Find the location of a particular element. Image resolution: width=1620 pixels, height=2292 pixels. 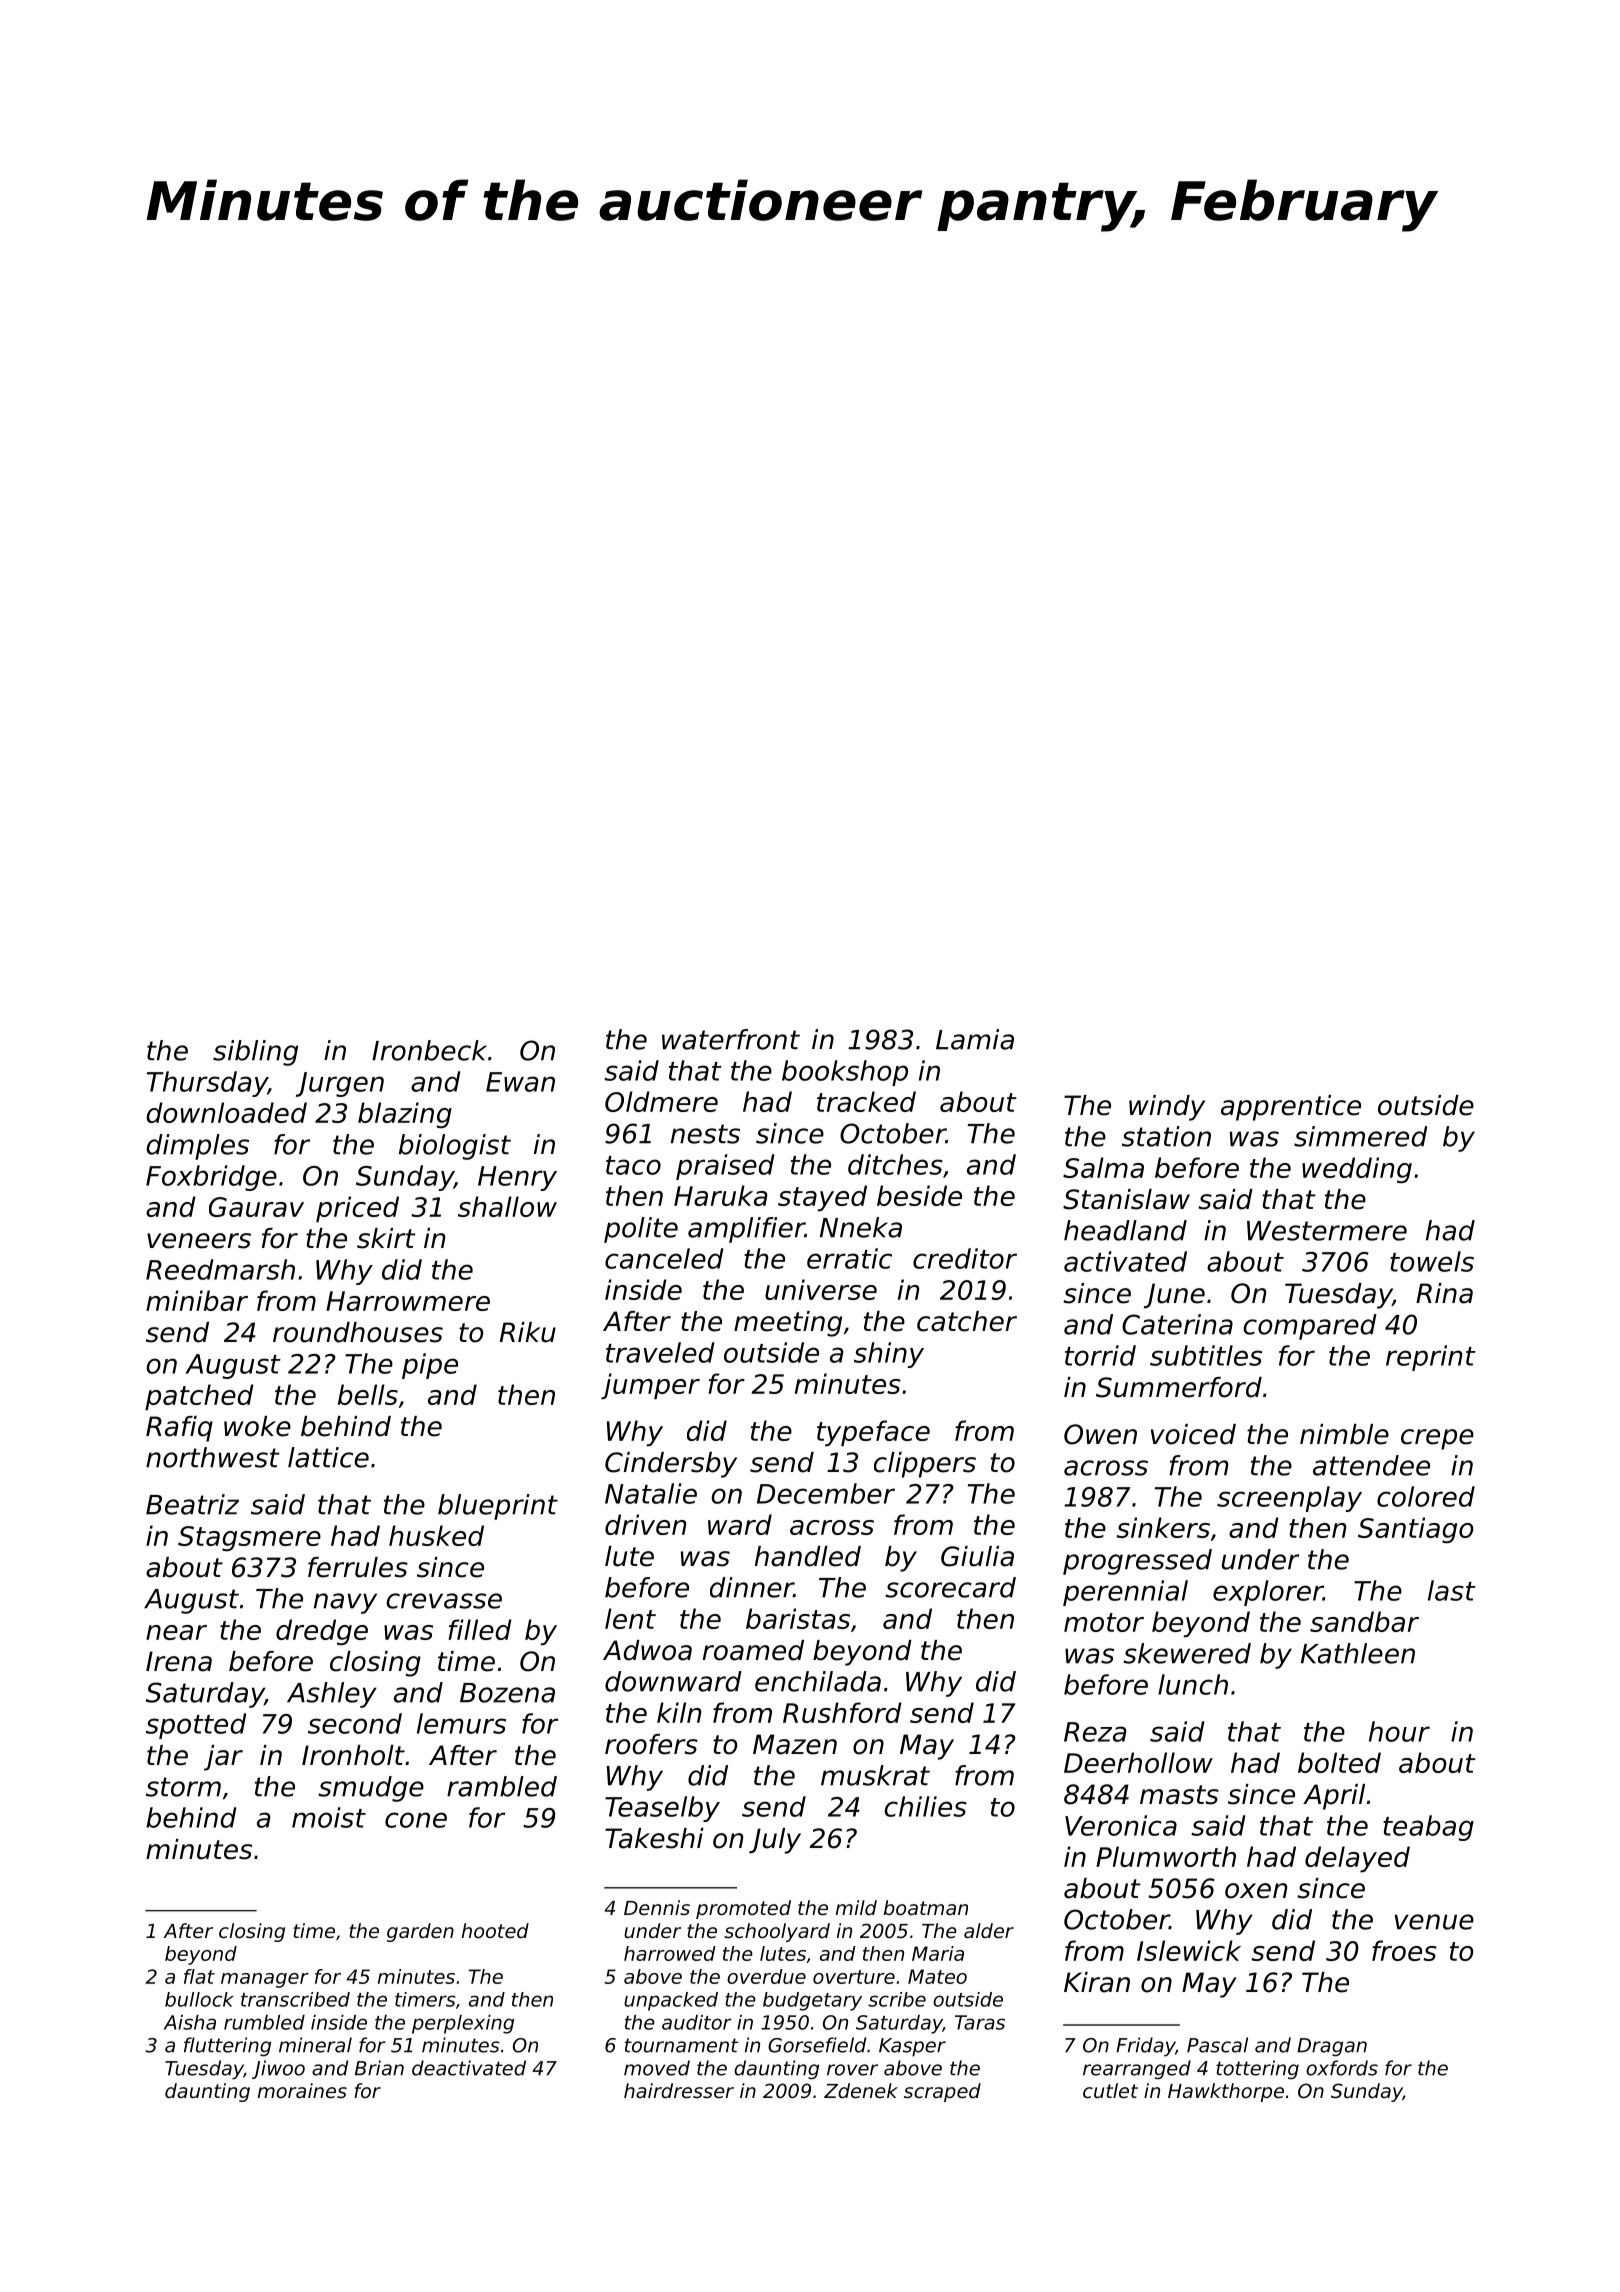

moraines is located at coordinates (302, 2091).
